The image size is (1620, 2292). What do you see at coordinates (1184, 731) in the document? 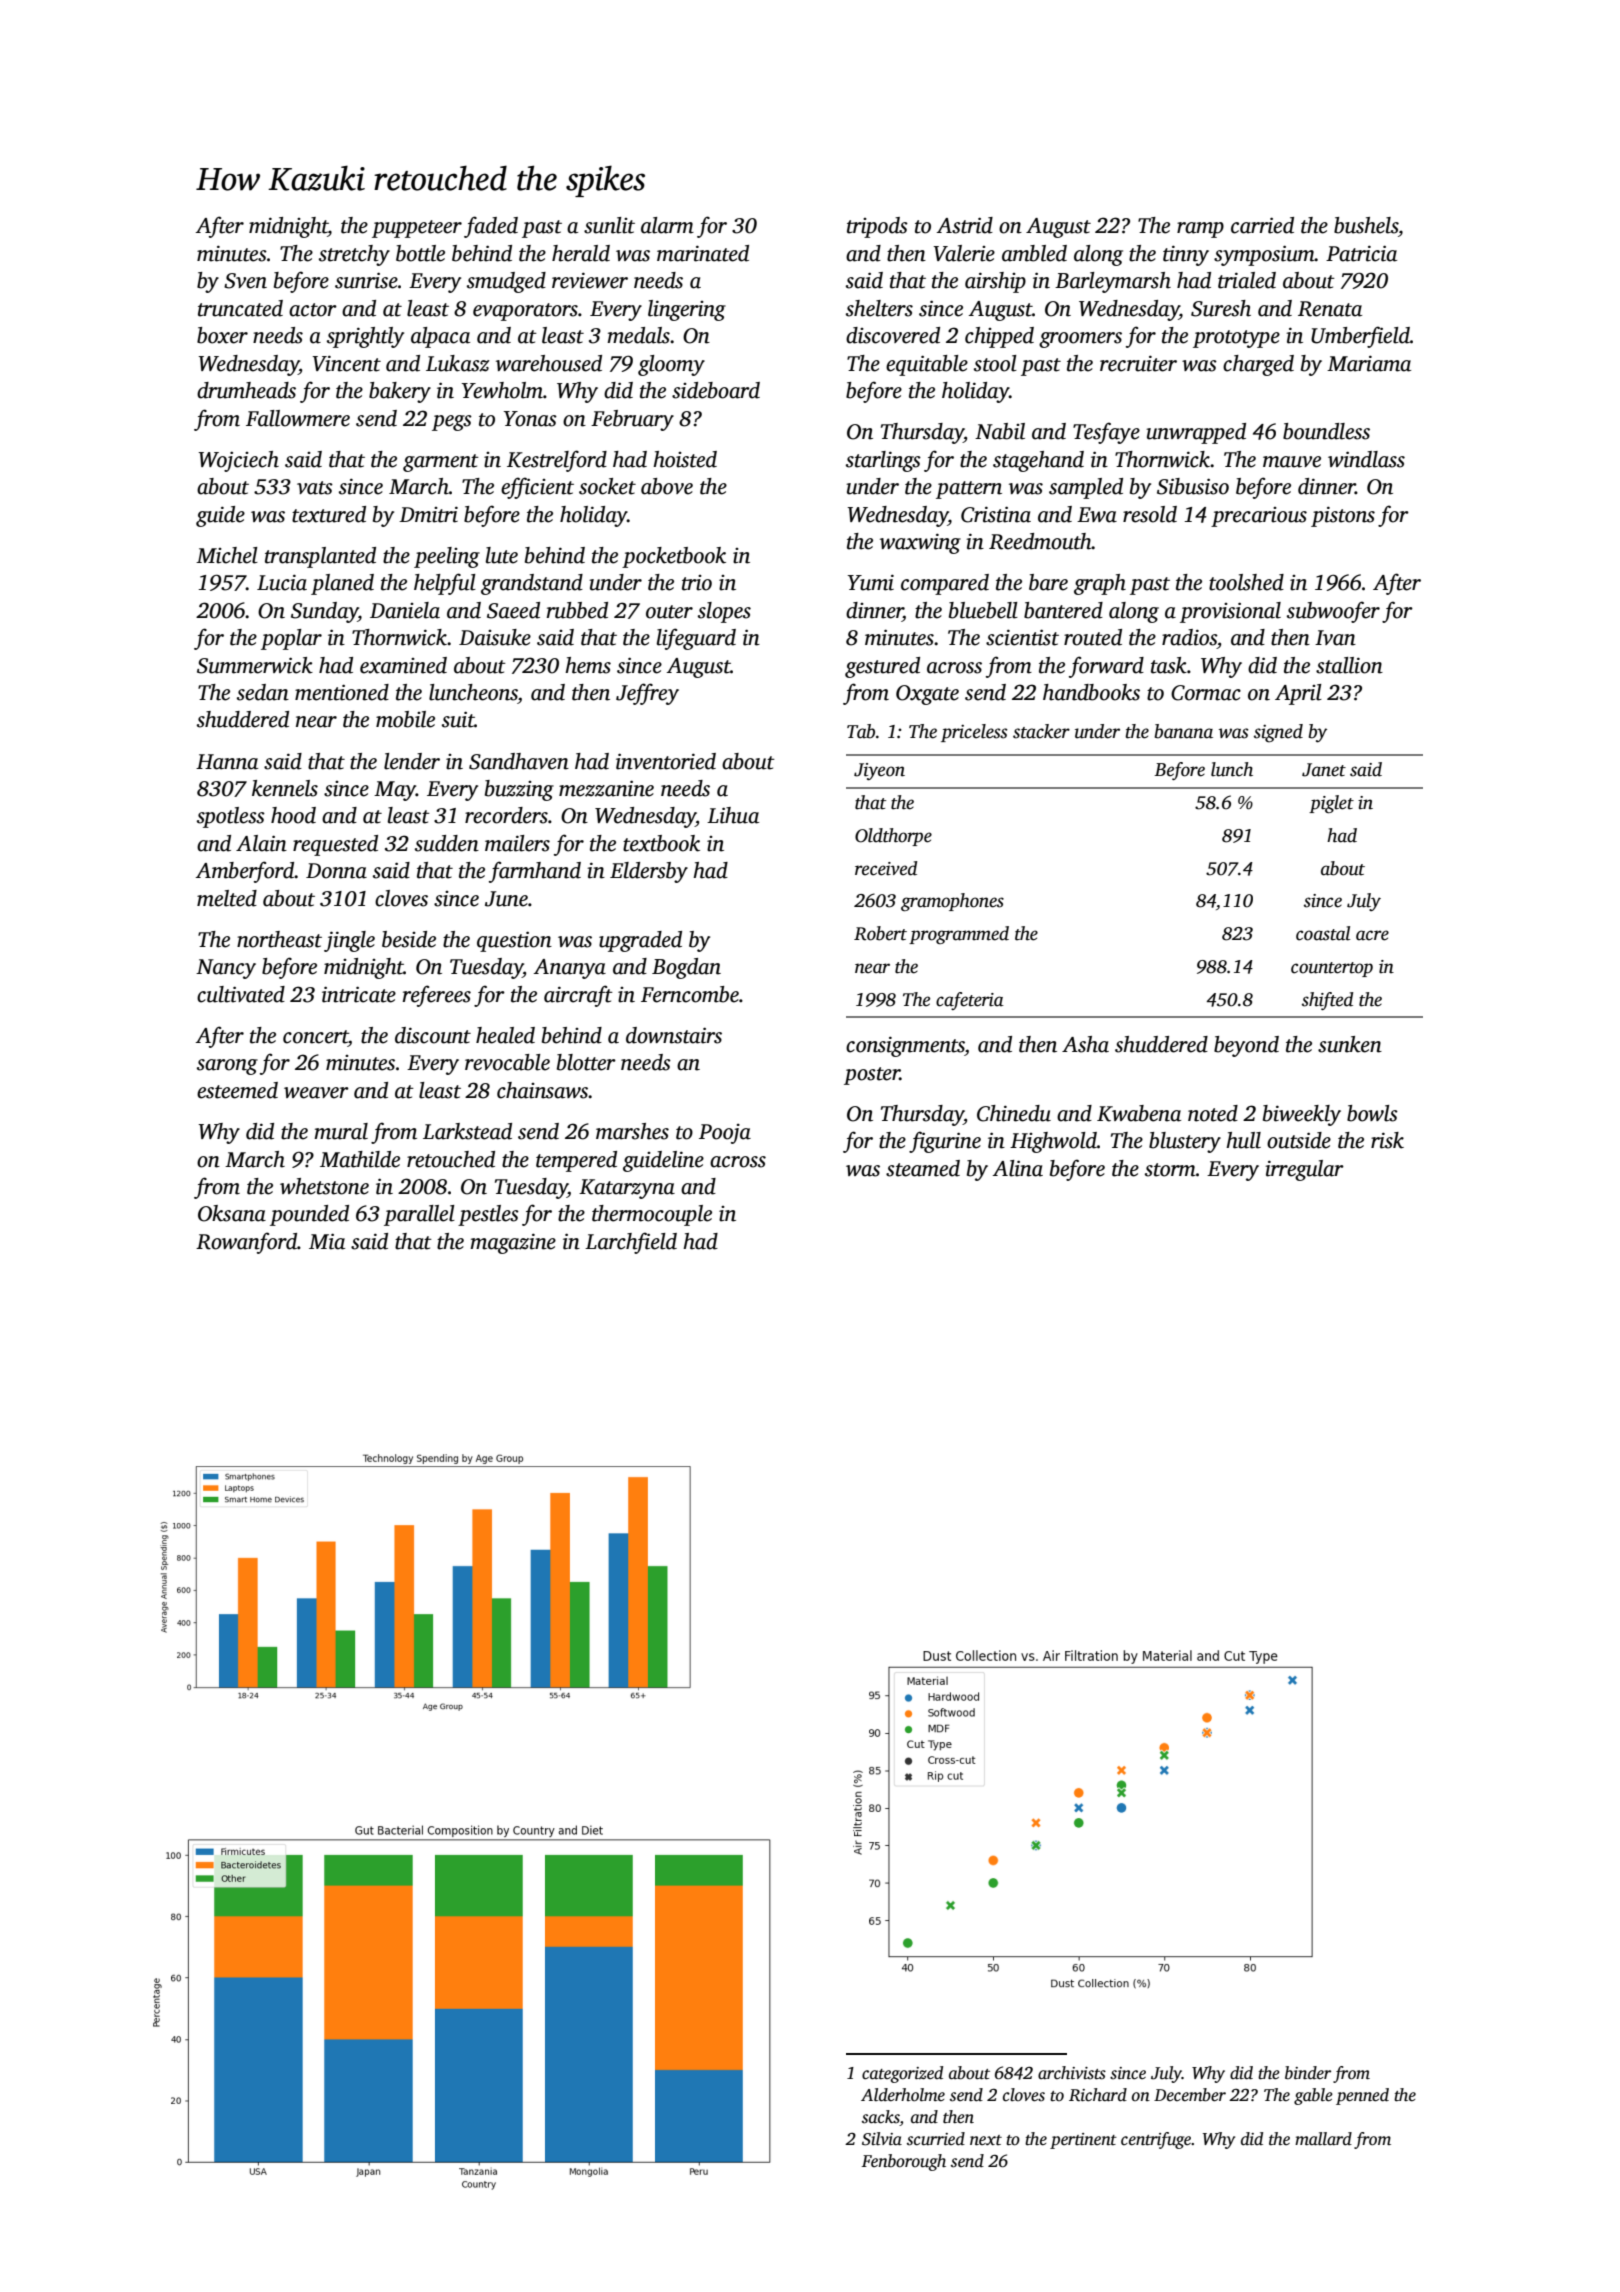
I see `banana` at bounding box center [1184, 731].
